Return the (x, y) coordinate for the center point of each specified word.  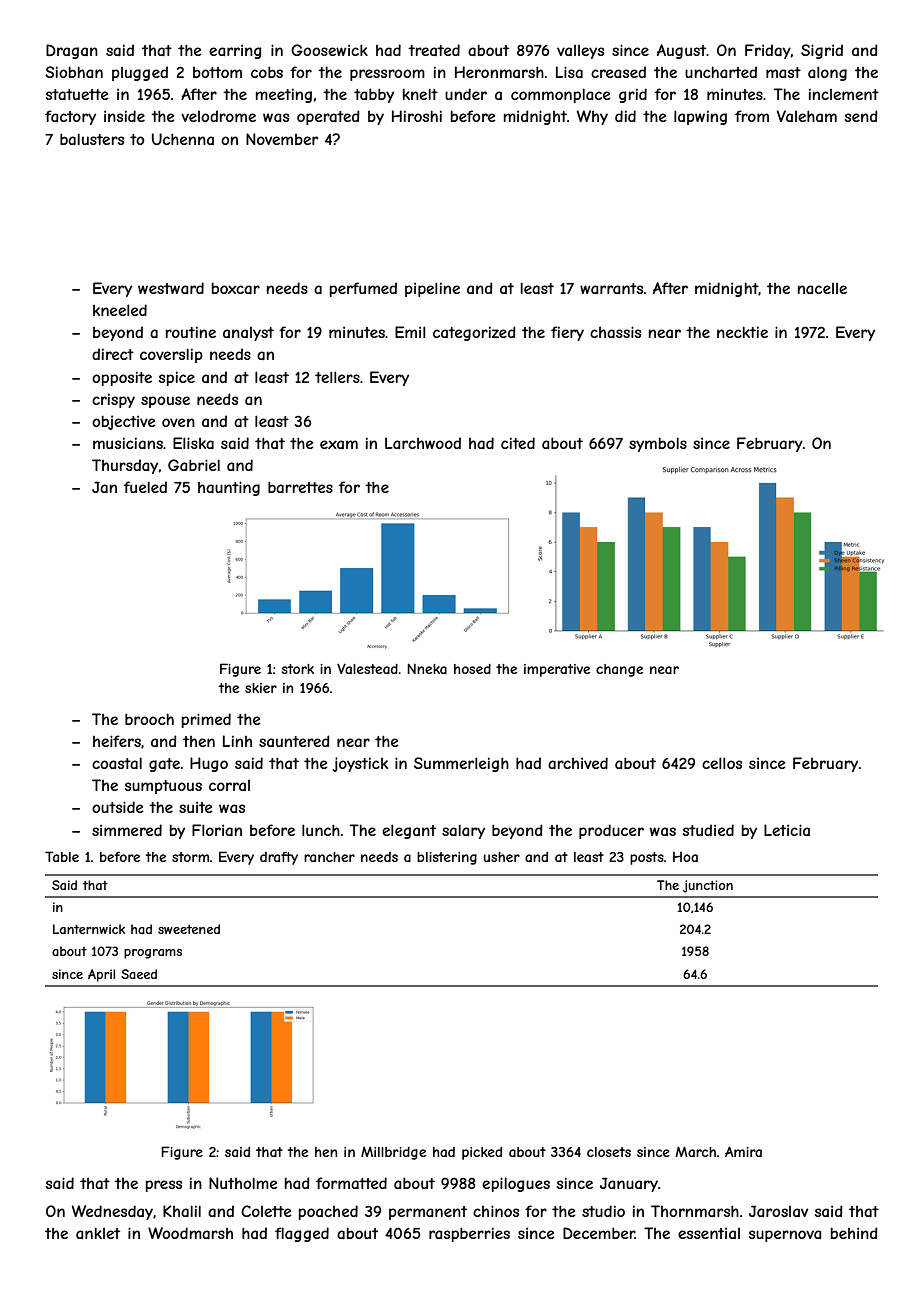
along (827, 73)
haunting (229, 488)
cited (518, 443)
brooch (149, 719)
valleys (580, 52)
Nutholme (243, 1183)
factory (70, 117)
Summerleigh (461, 764)
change (619, 670)
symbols (658, 444)
